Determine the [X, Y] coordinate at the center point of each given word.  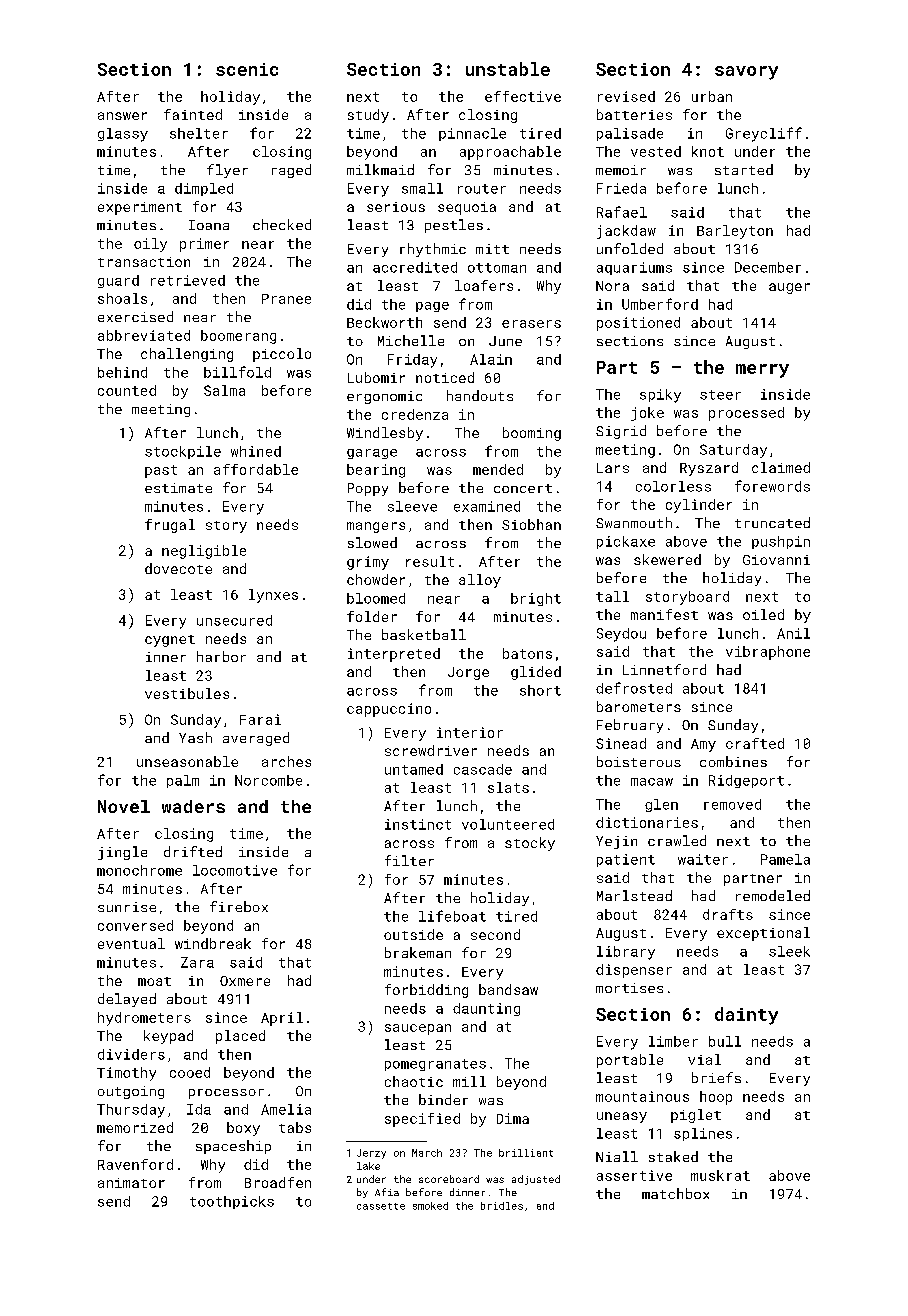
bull [725, 1041]
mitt [492, 249]
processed [746, 414]
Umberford [660, 304]
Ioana [209, 225]
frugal [170, 526]
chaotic [414, 1081]
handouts [480, 395]
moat [154, 981]
